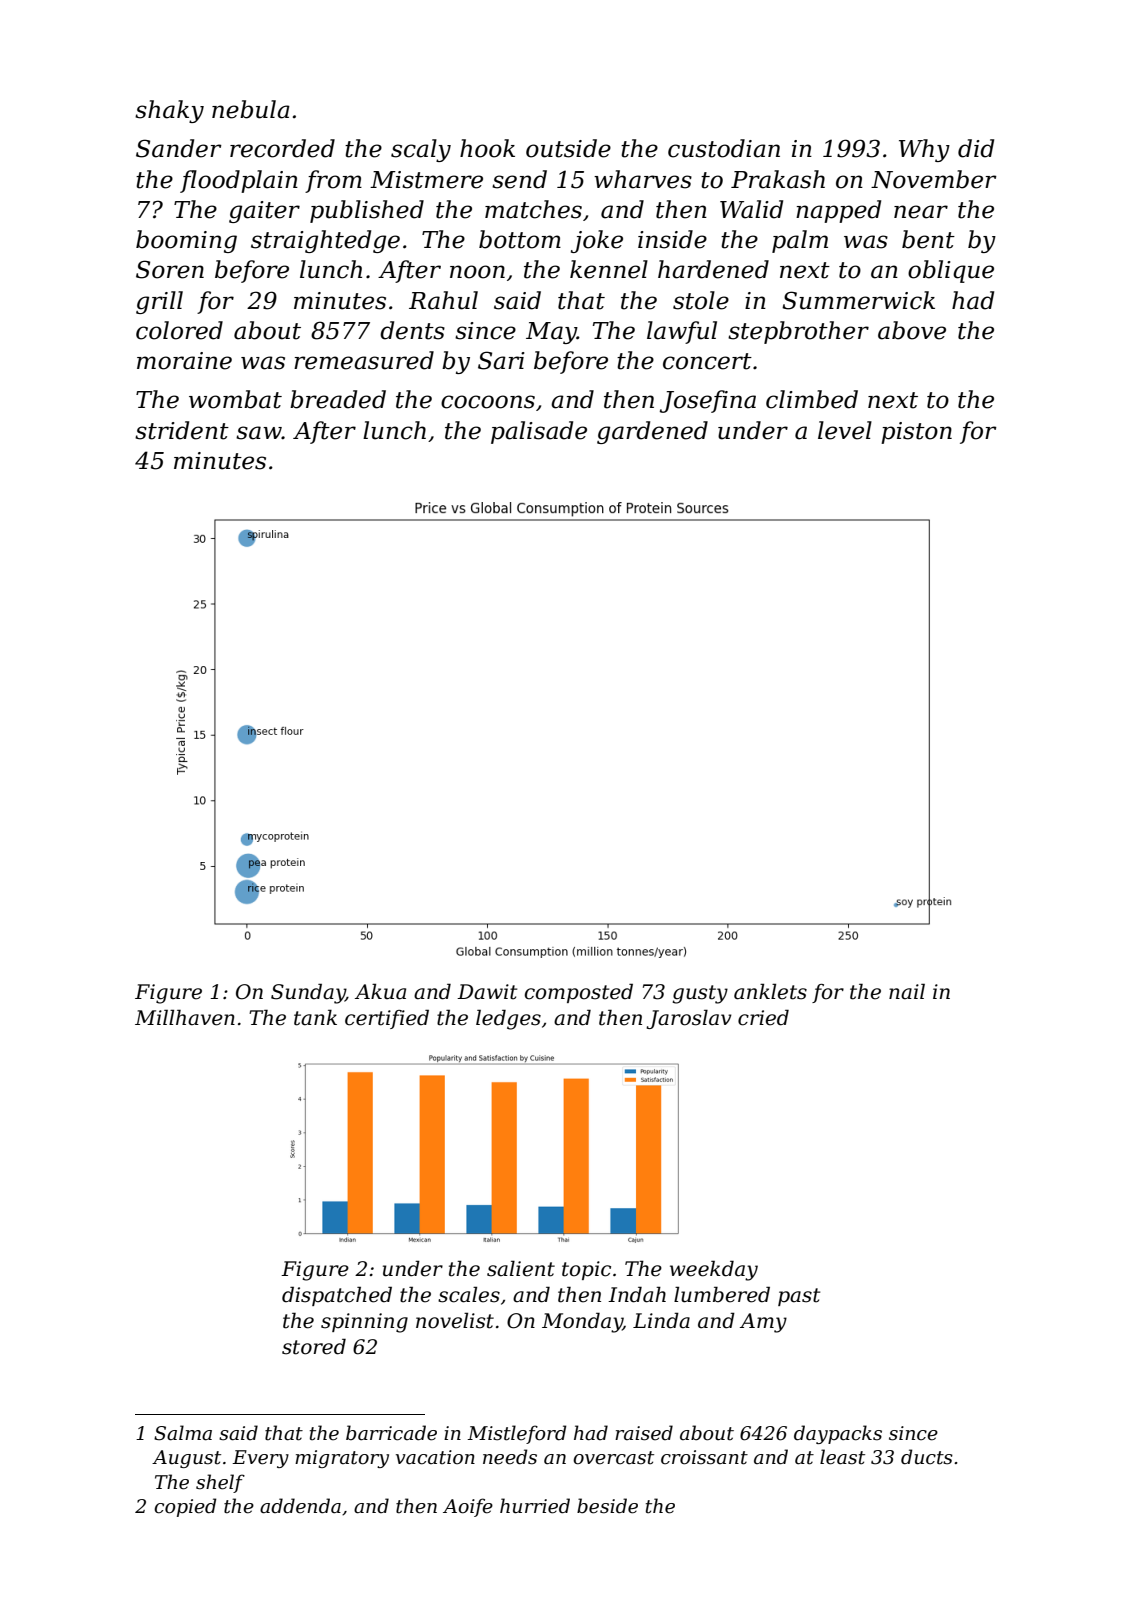 This screenshot has width=1131, height=1600. I want to click on Akua, so click(380, 991).
